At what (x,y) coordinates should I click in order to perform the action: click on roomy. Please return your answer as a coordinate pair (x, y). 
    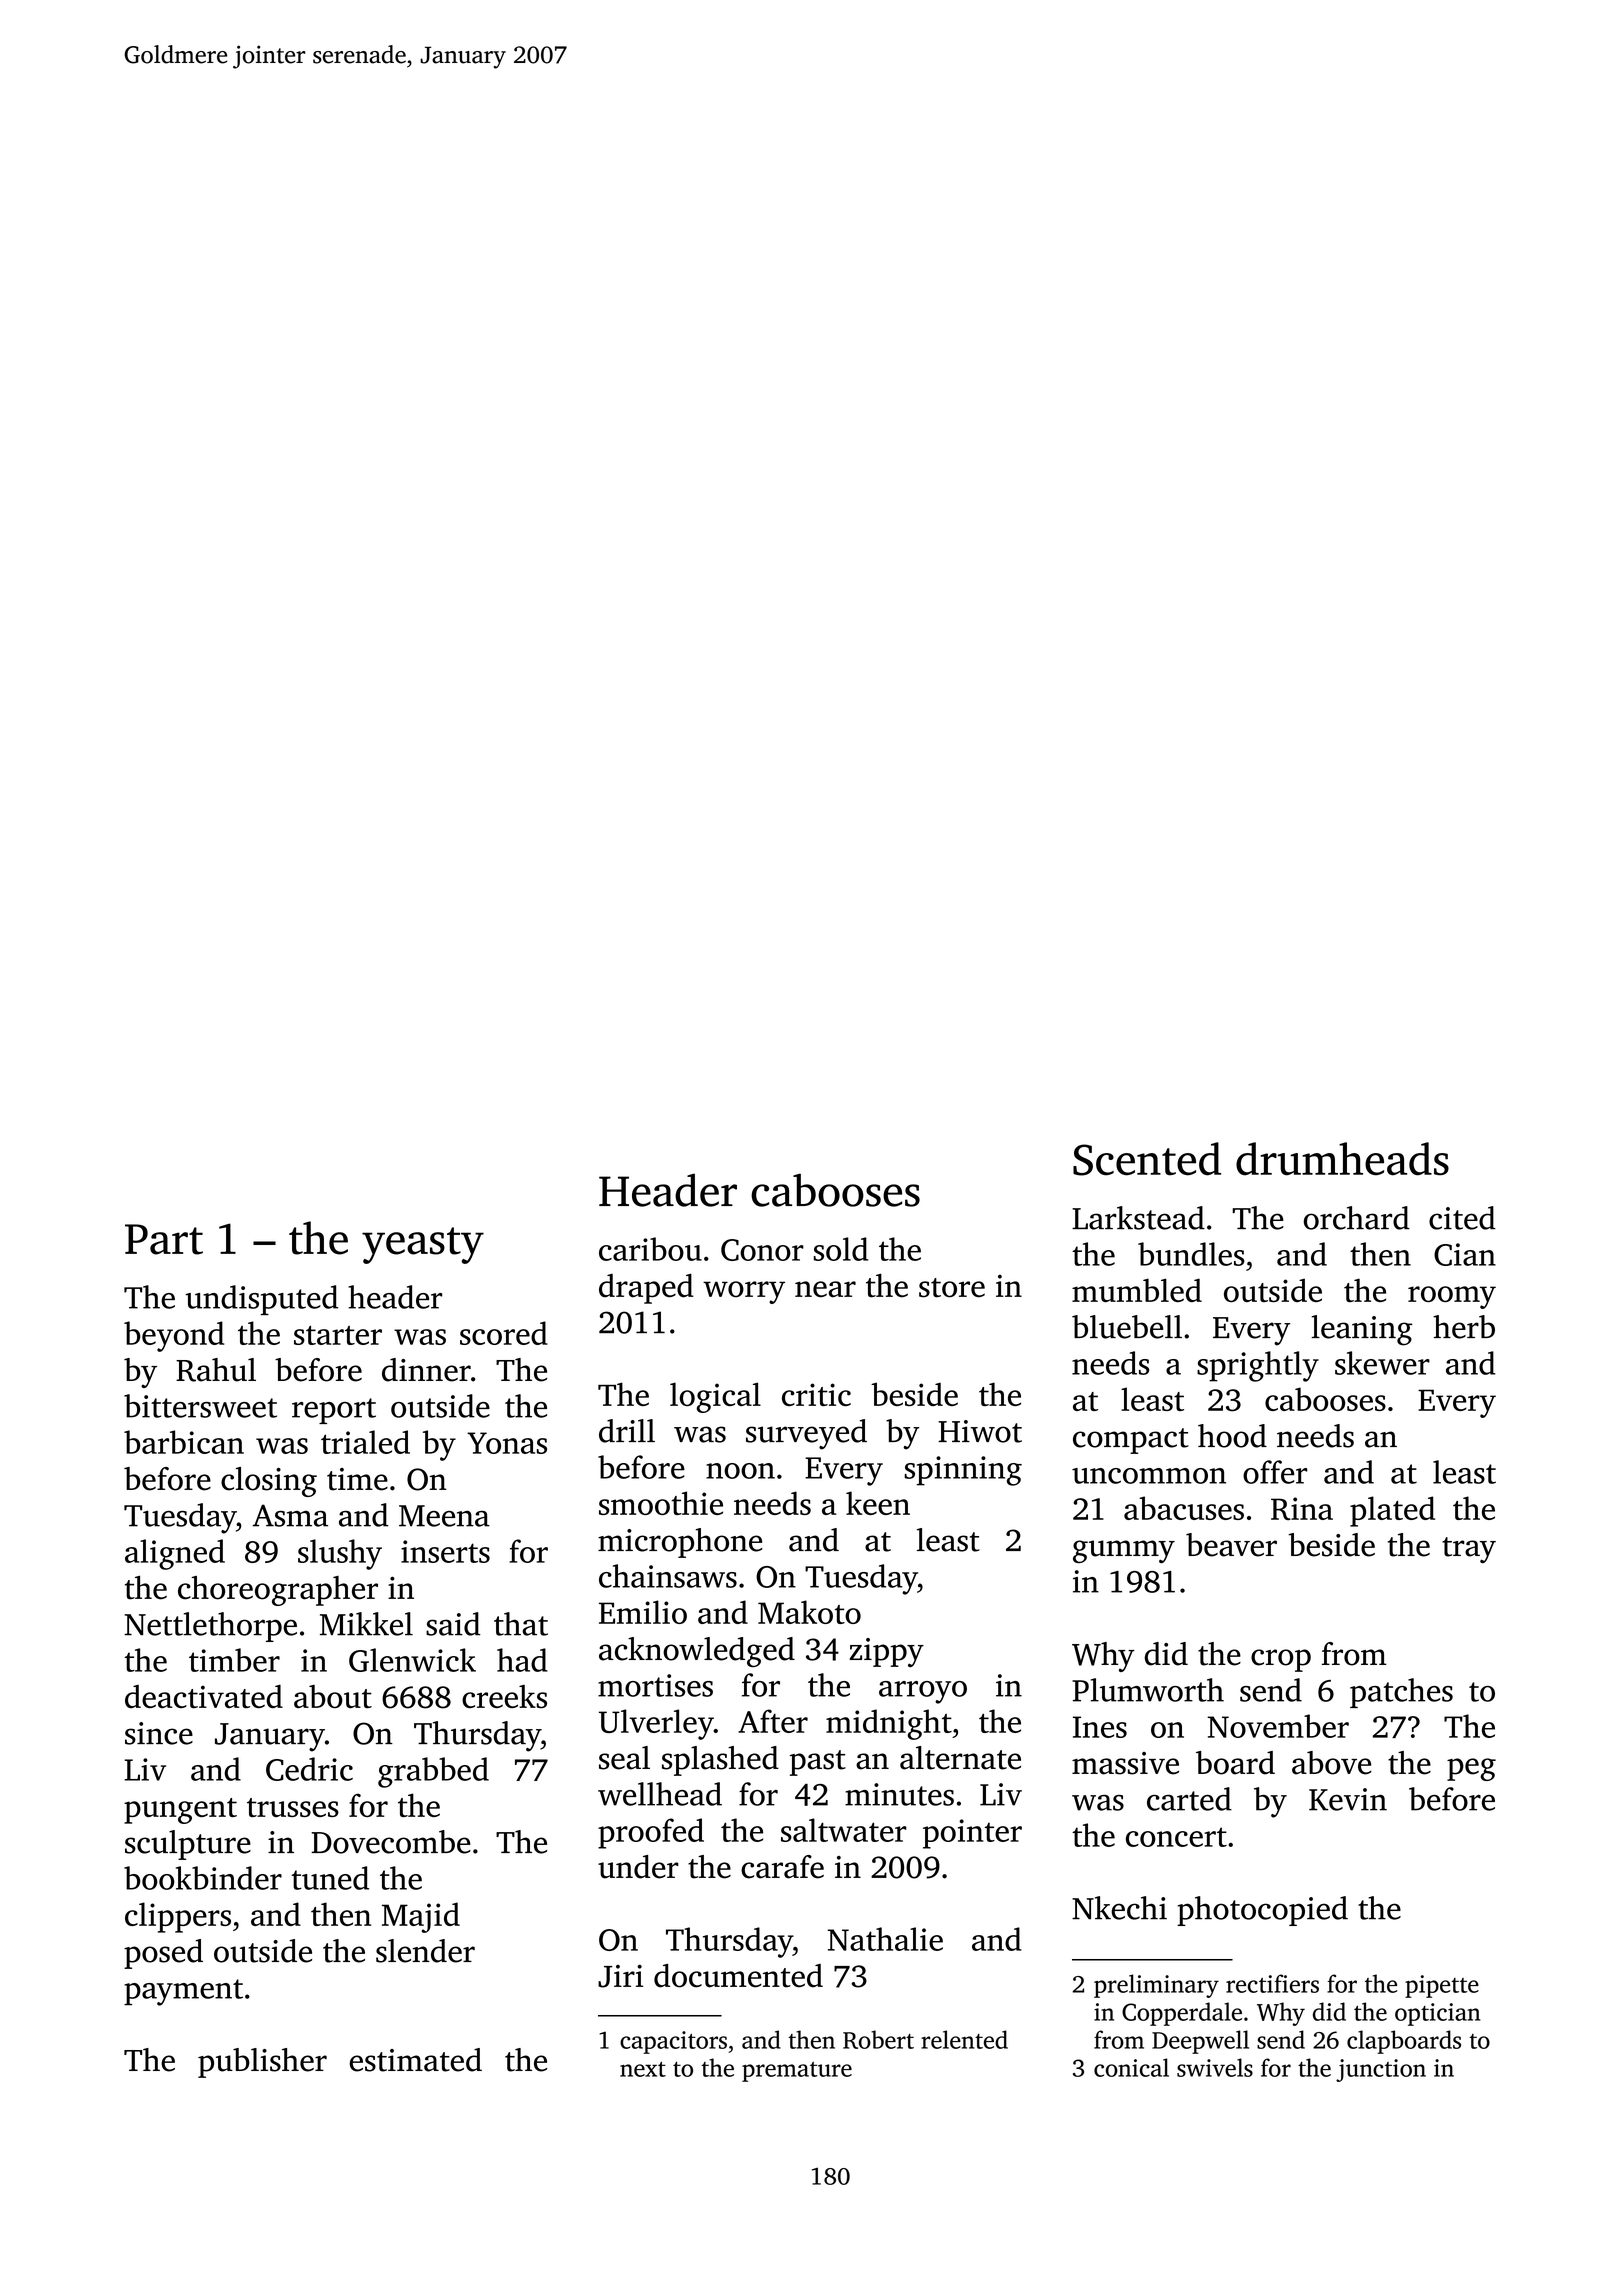
    Looking at the image, I should click on (1452, 1297).
